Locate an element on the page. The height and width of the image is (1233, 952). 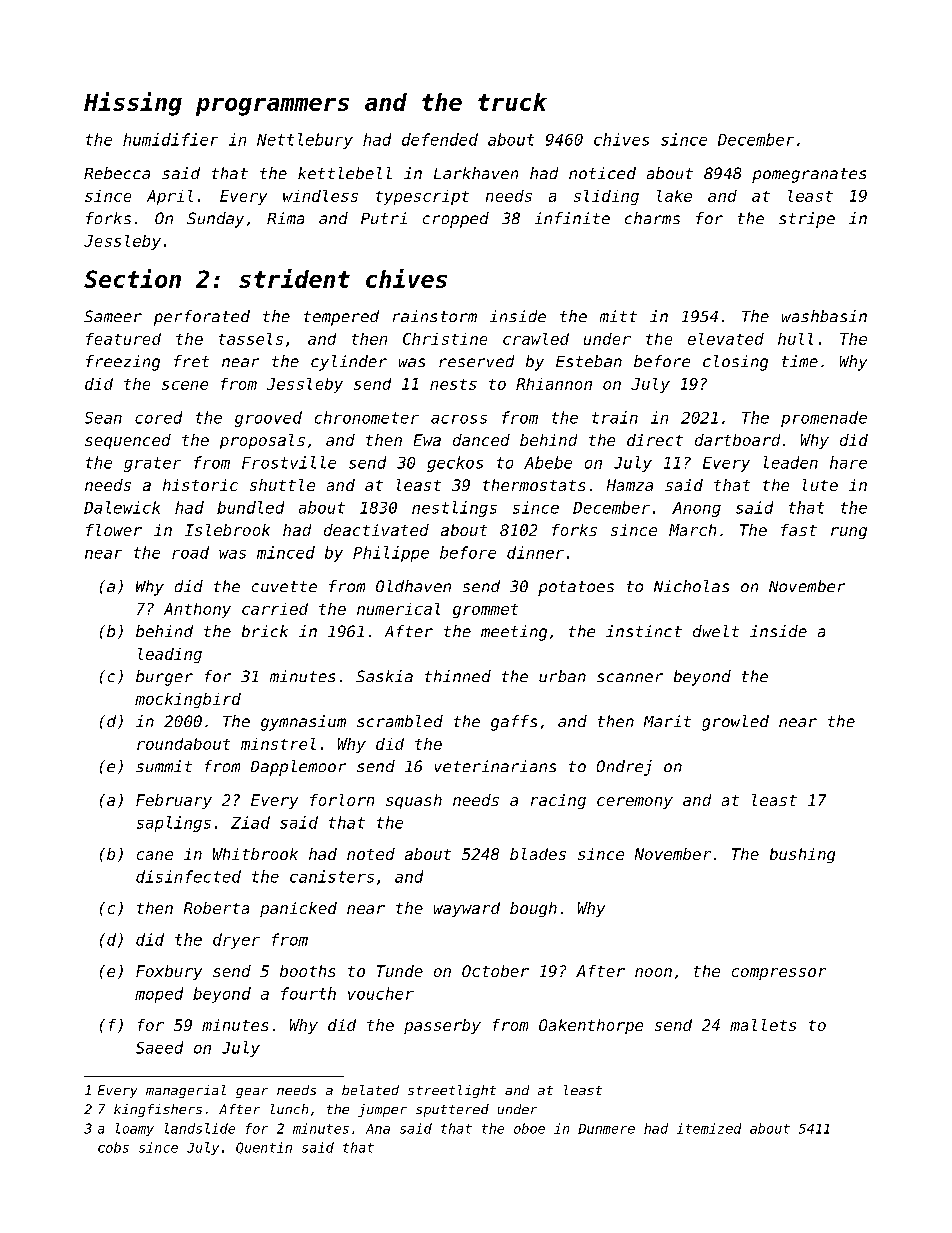
defended is located at coordinates (440, 139).
